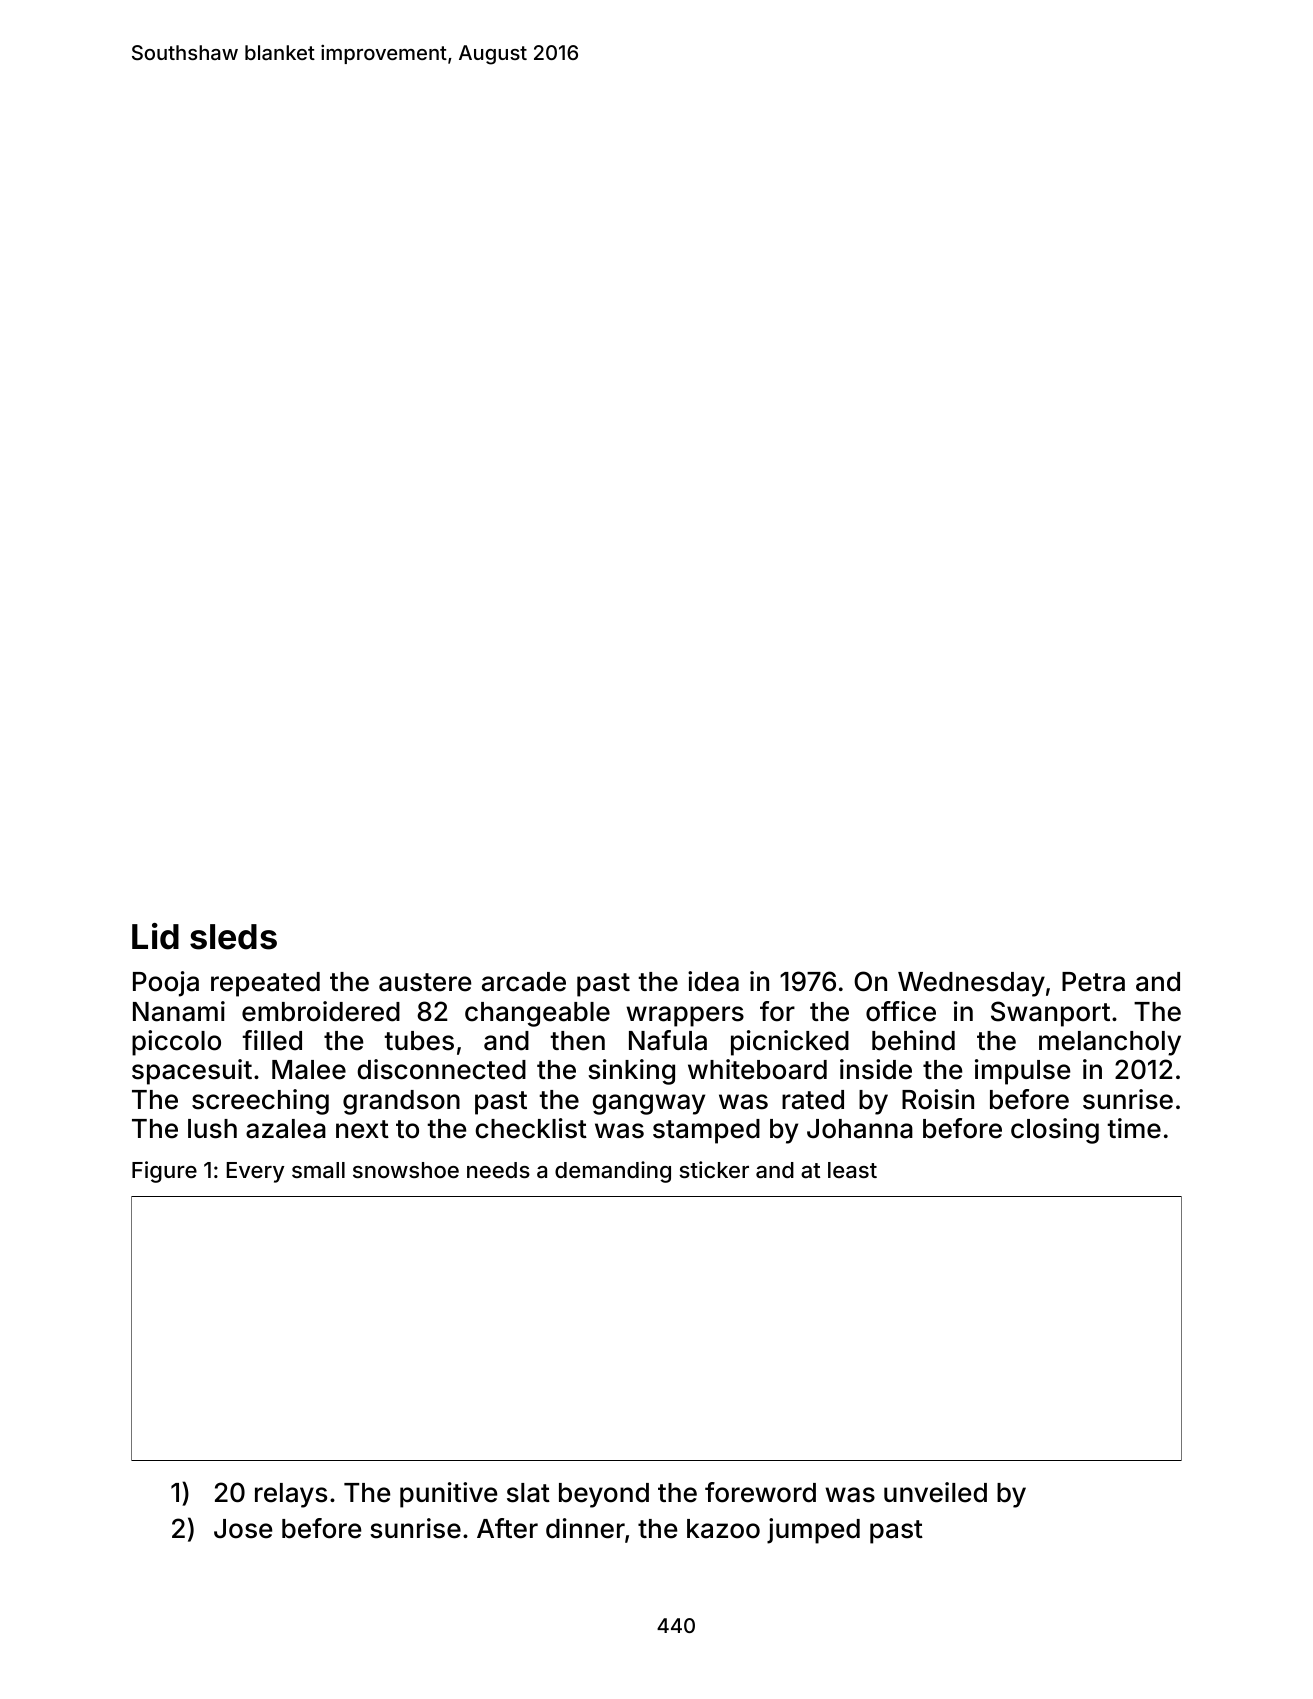 The width and height of the screenshot is (1313, 1699). What do you see at coordinates (243, 1529) in the screenshot?
I see `Jose` at bounding box center [243, 1529].
